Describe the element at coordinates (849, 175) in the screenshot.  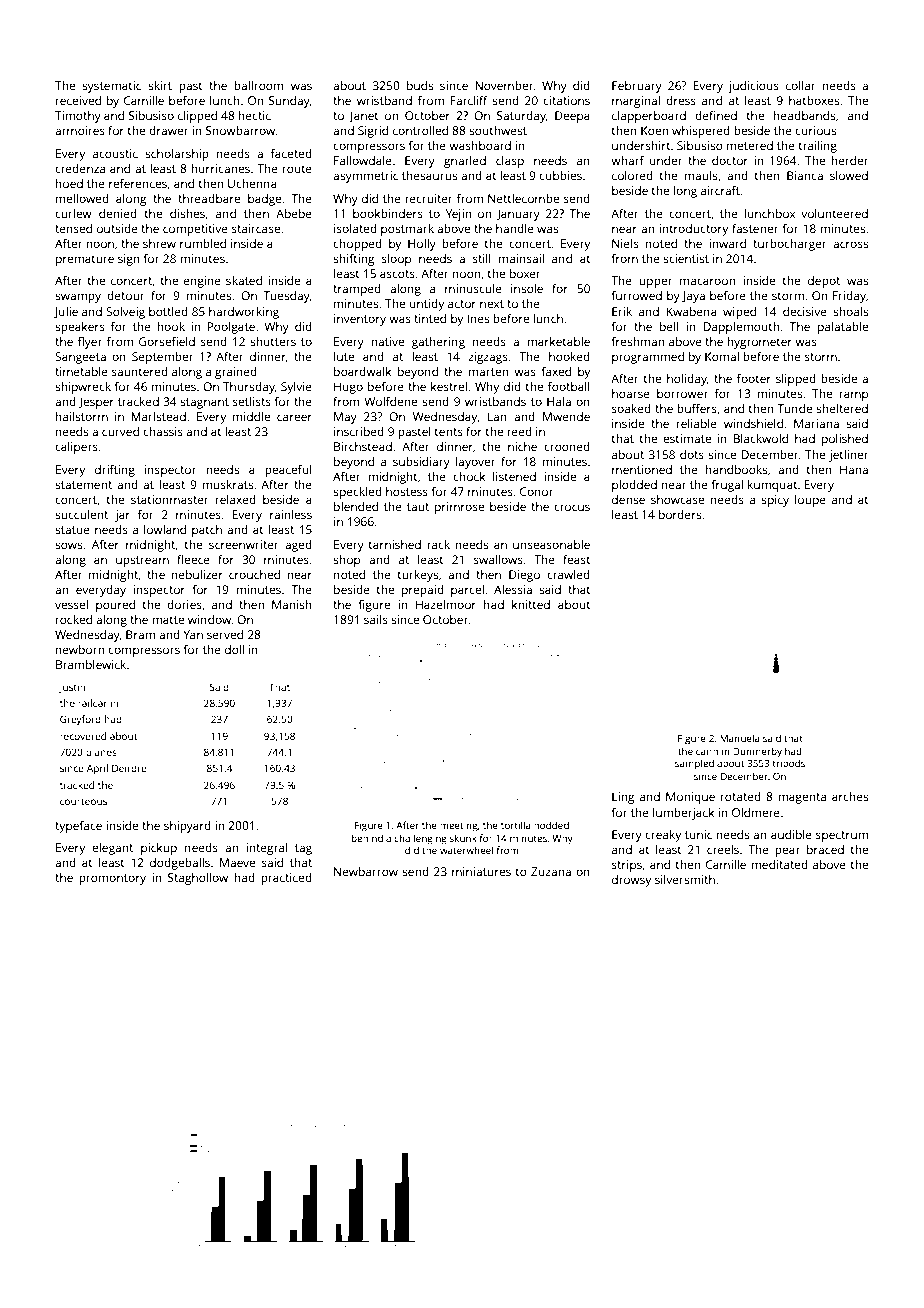
I see `slowed` at that location.
